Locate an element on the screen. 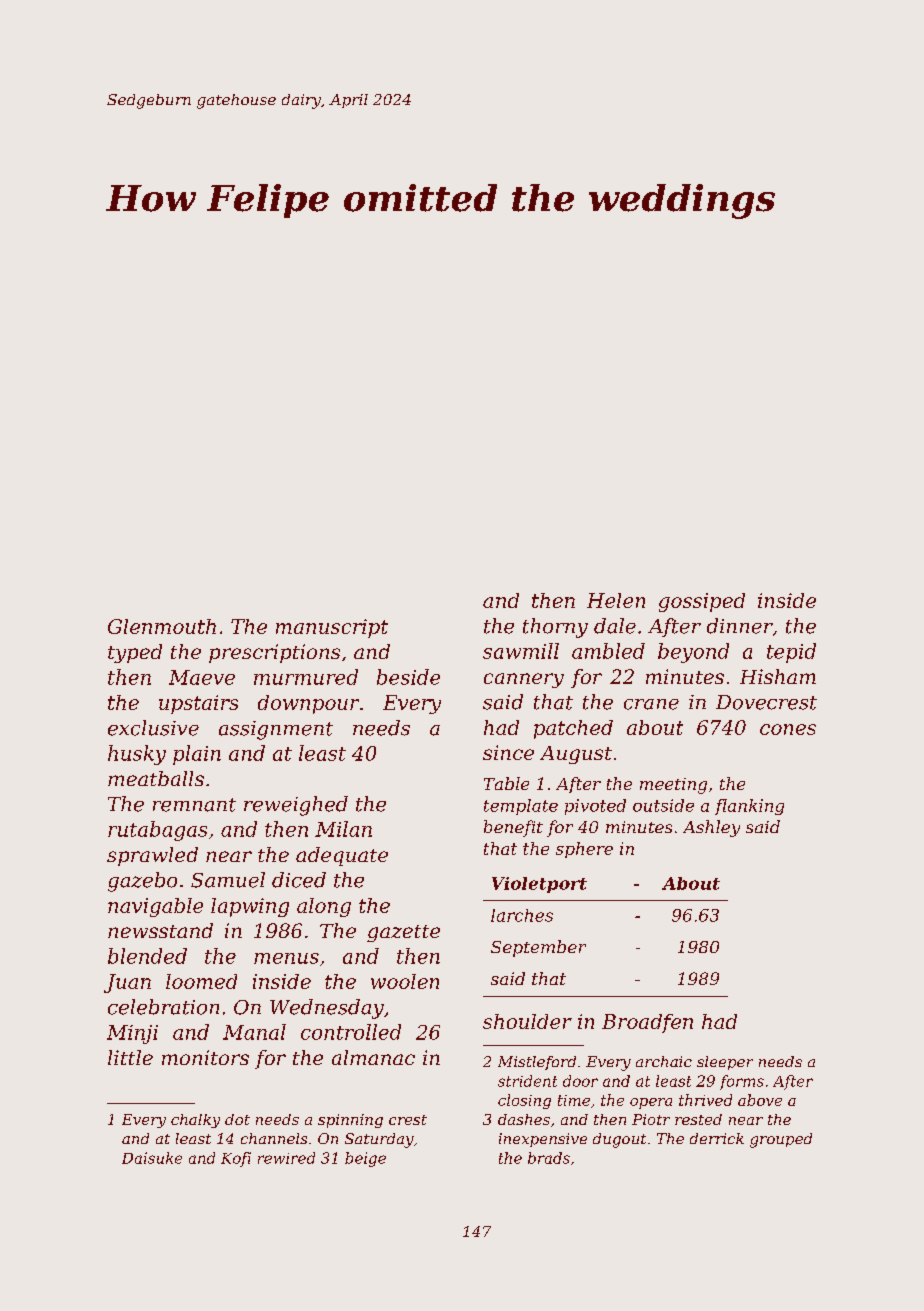 The image size is (924, 1311). flanking is located at coordinates (749, 807).
